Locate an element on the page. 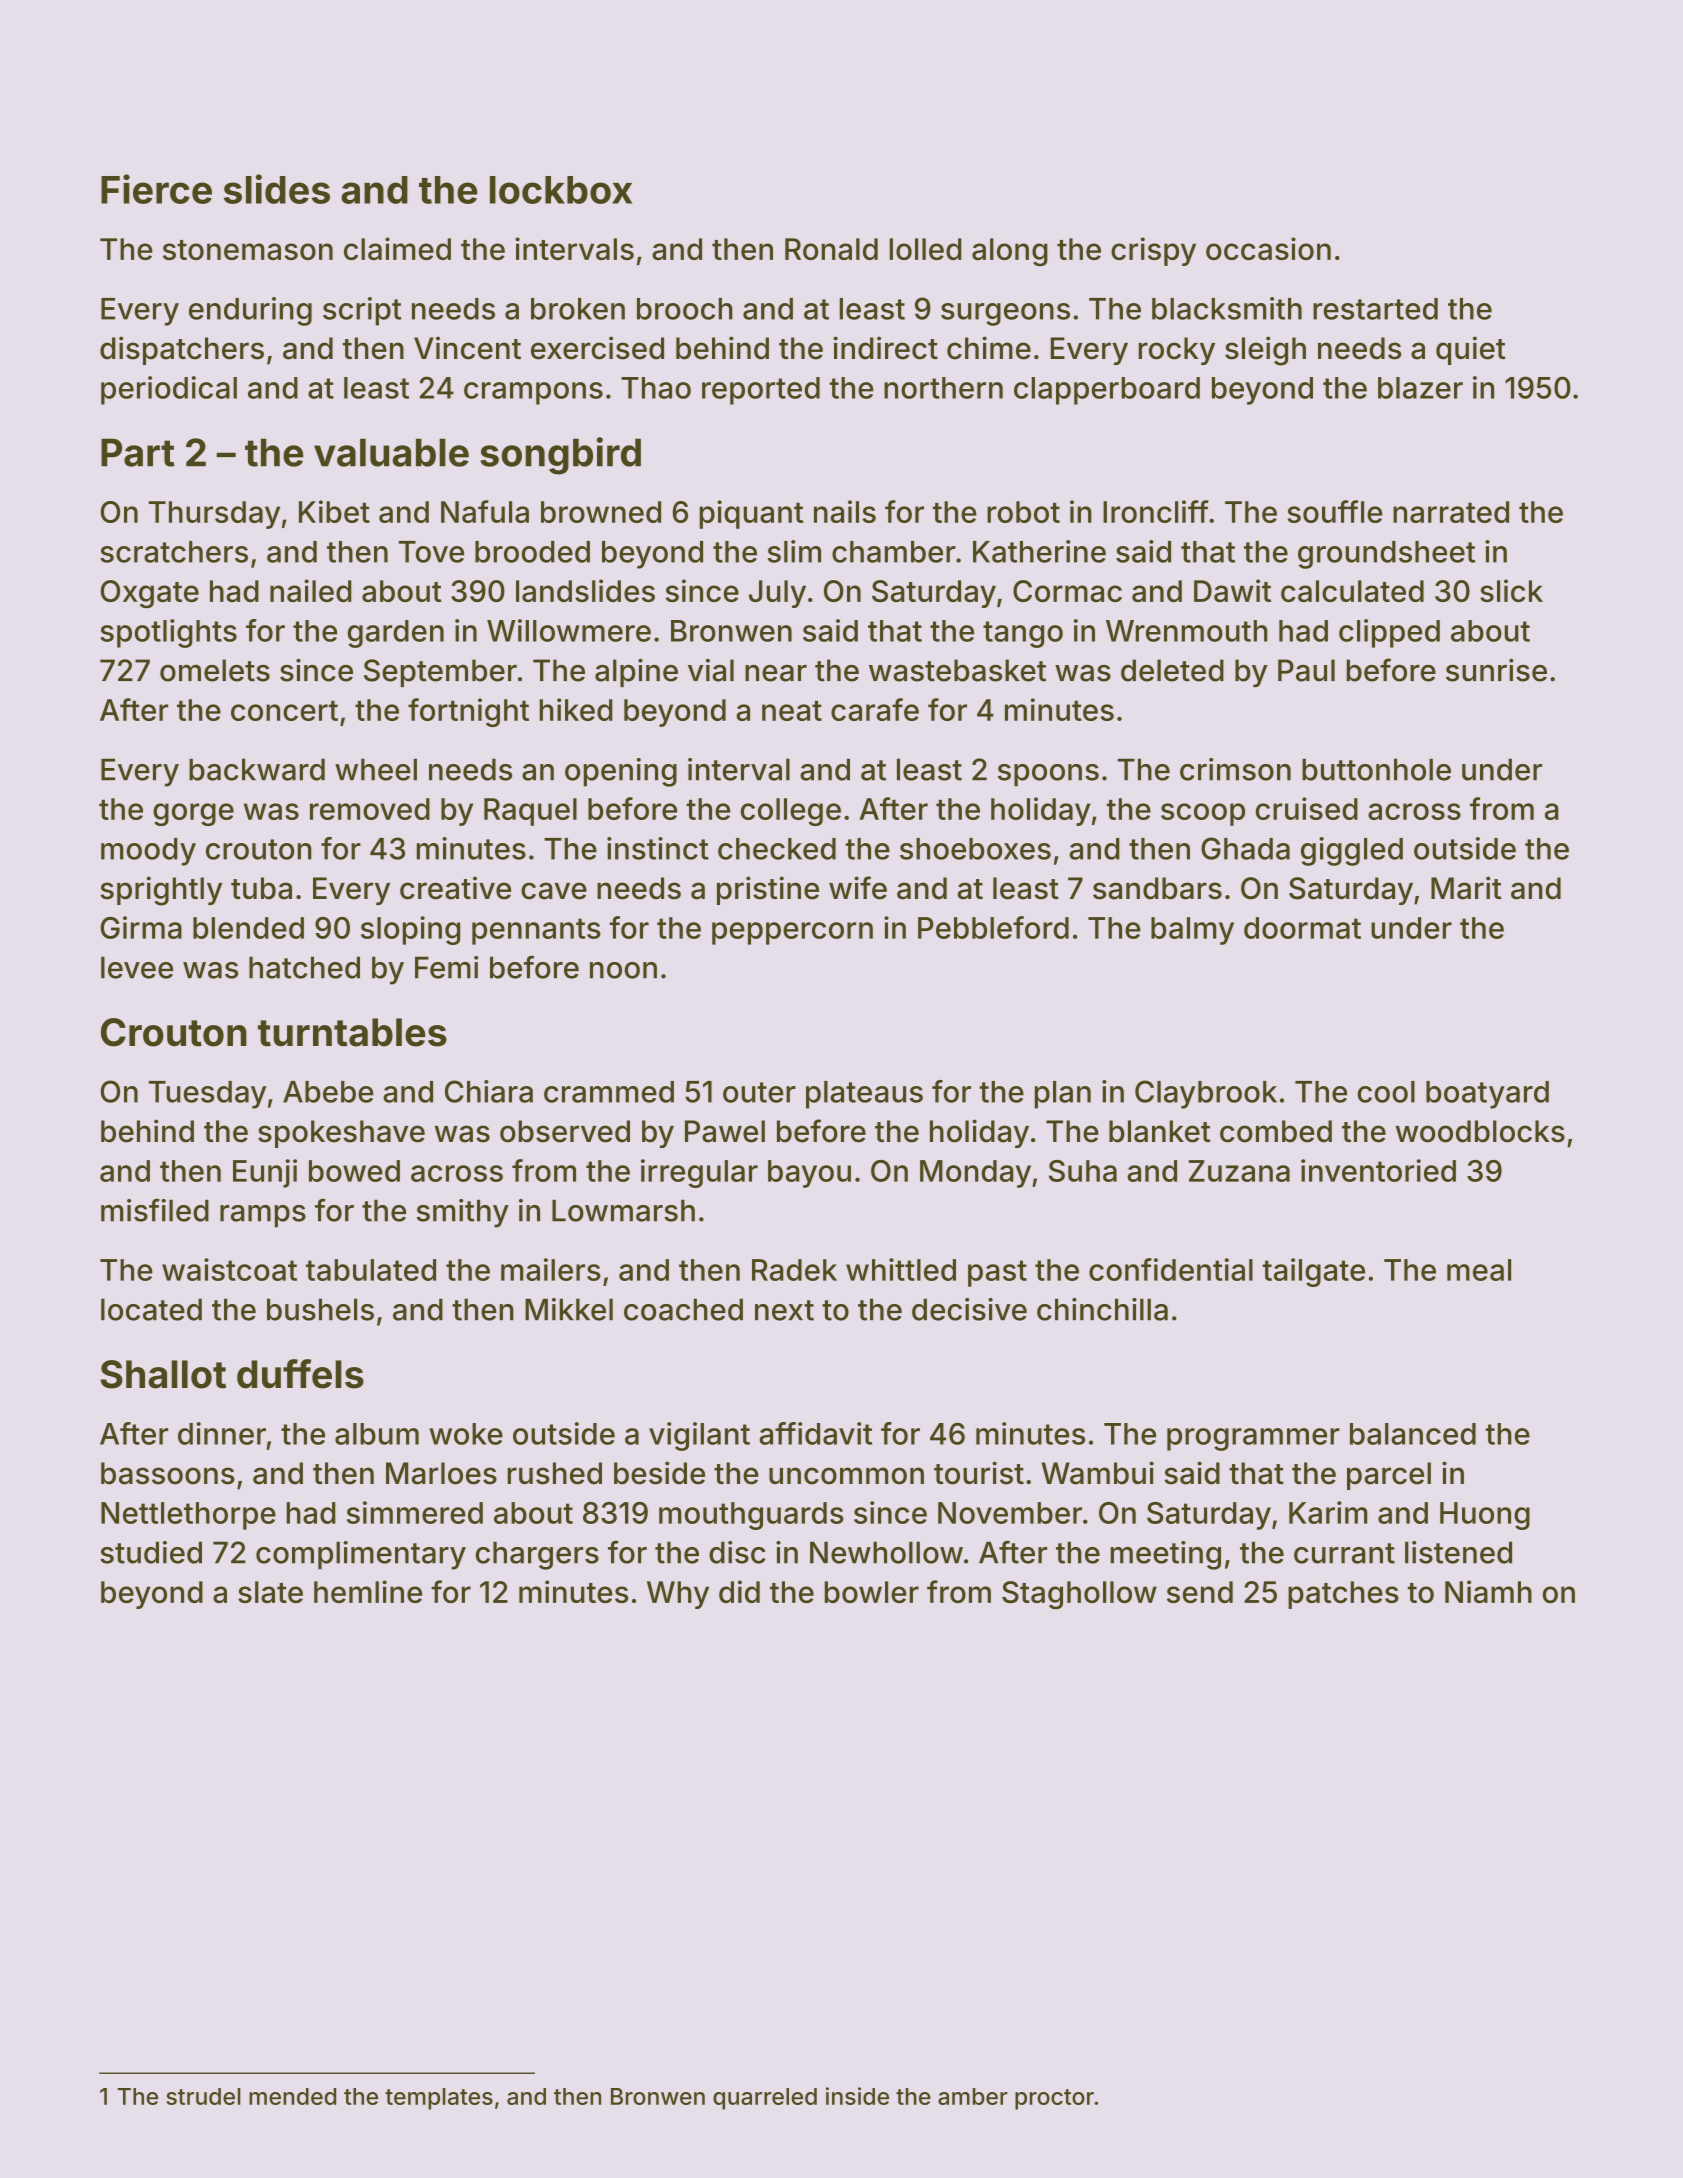 The image size is (1683, 2178). bowler is located at coordinates (872, 1592).
